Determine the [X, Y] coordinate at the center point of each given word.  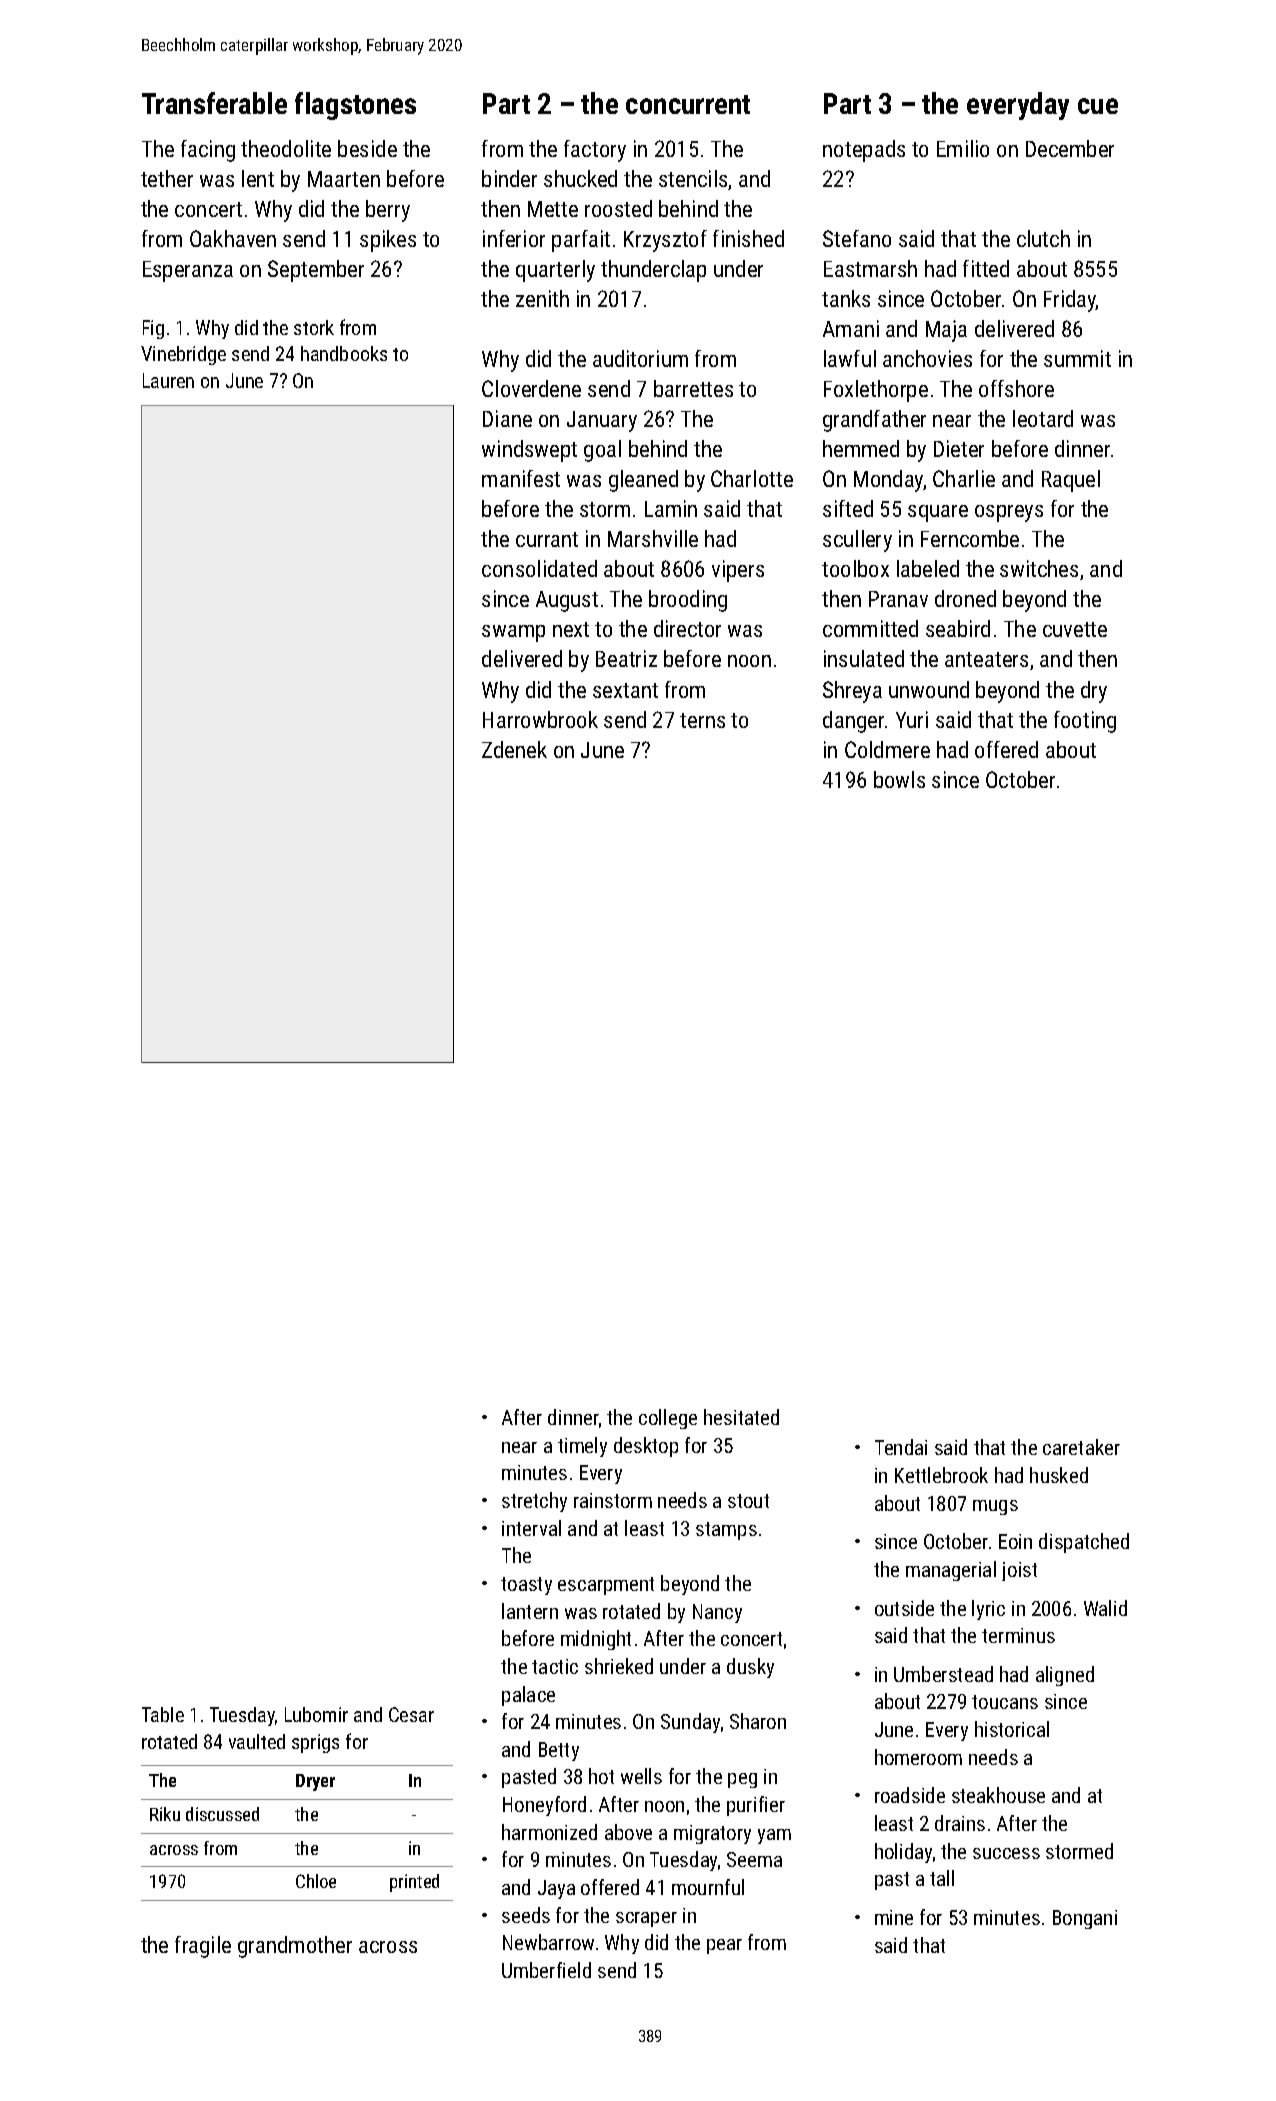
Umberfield [546, 1970]
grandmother [295, 1947]
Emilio [963, 148]
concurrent [688, 104]
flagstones [355, 106]
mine [894, 1917]
